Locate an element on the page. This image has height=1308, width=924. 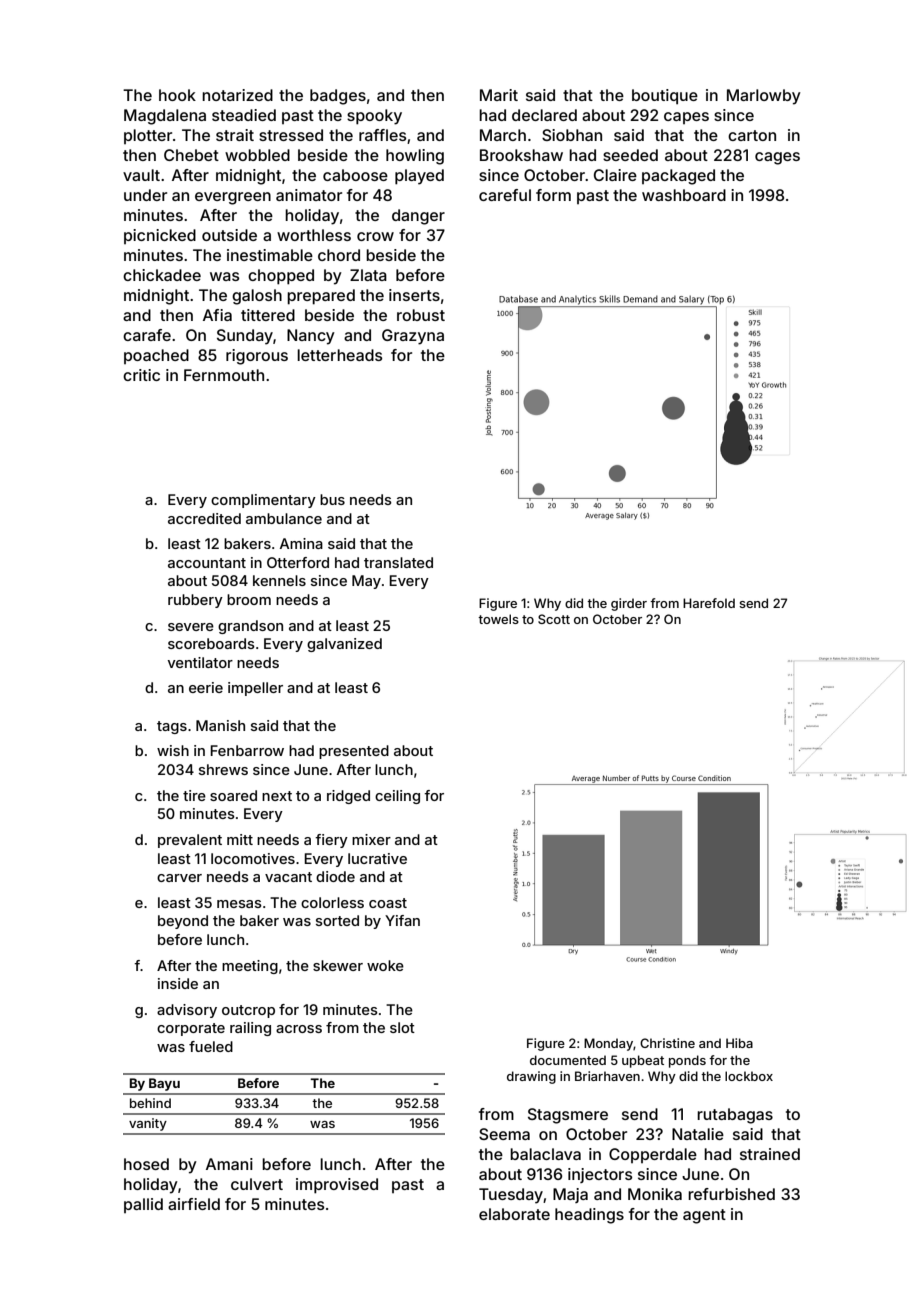
cages is located at coordinates (777, 158).
